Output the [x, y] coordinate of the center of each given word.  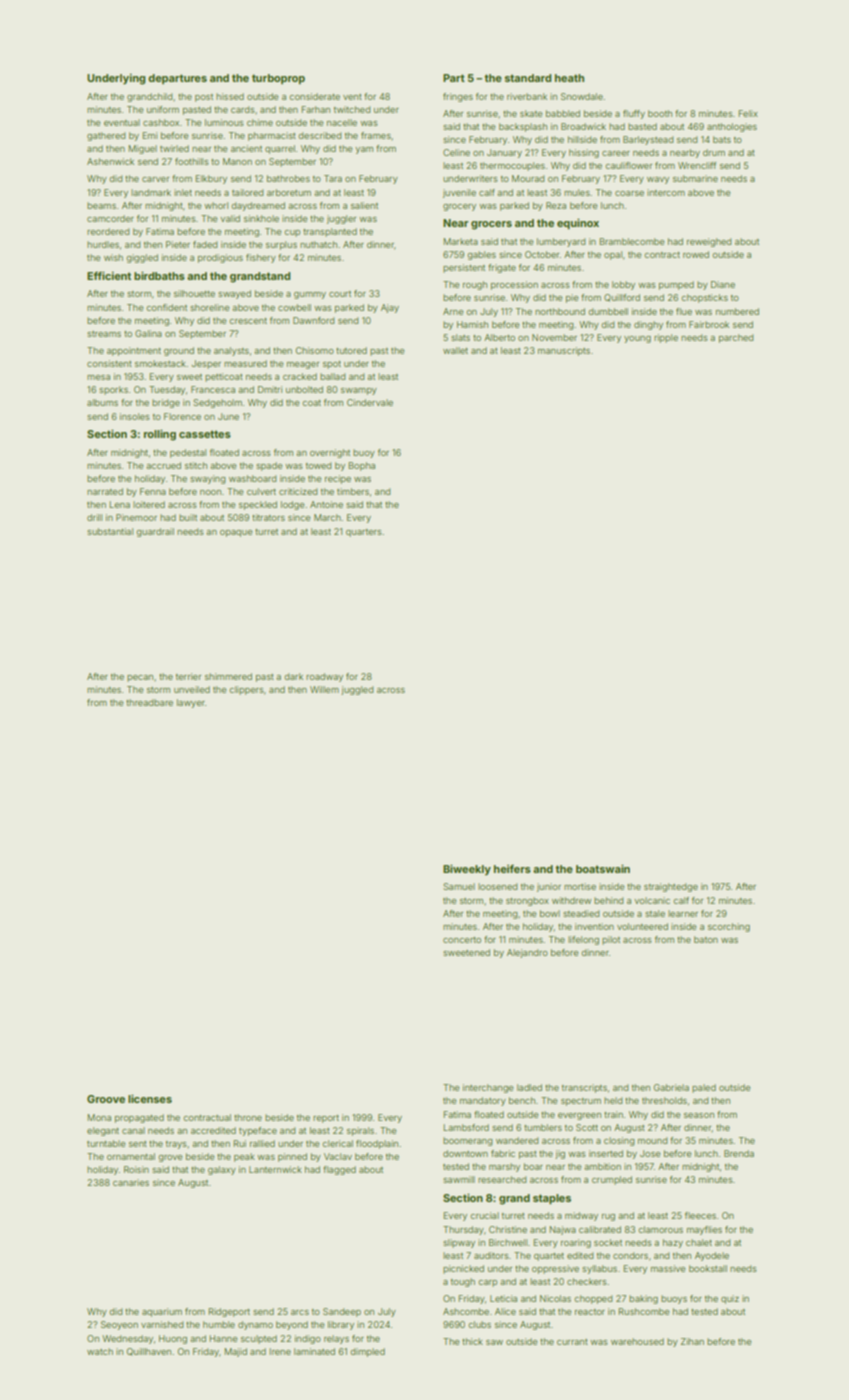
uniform [163, 109]
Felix [748, 113]
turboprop [278, 79]
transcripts [584, 1088]
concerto [462, 940]
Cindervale [370, 402]
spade [269, 466]
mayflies [704, 1230]
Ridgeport [229, 1312]
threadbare [149, 702]
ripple [666, 338]
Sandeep [342, 1312]
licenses [150, 1098]
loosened [497, 886]
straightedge [671, 887]
